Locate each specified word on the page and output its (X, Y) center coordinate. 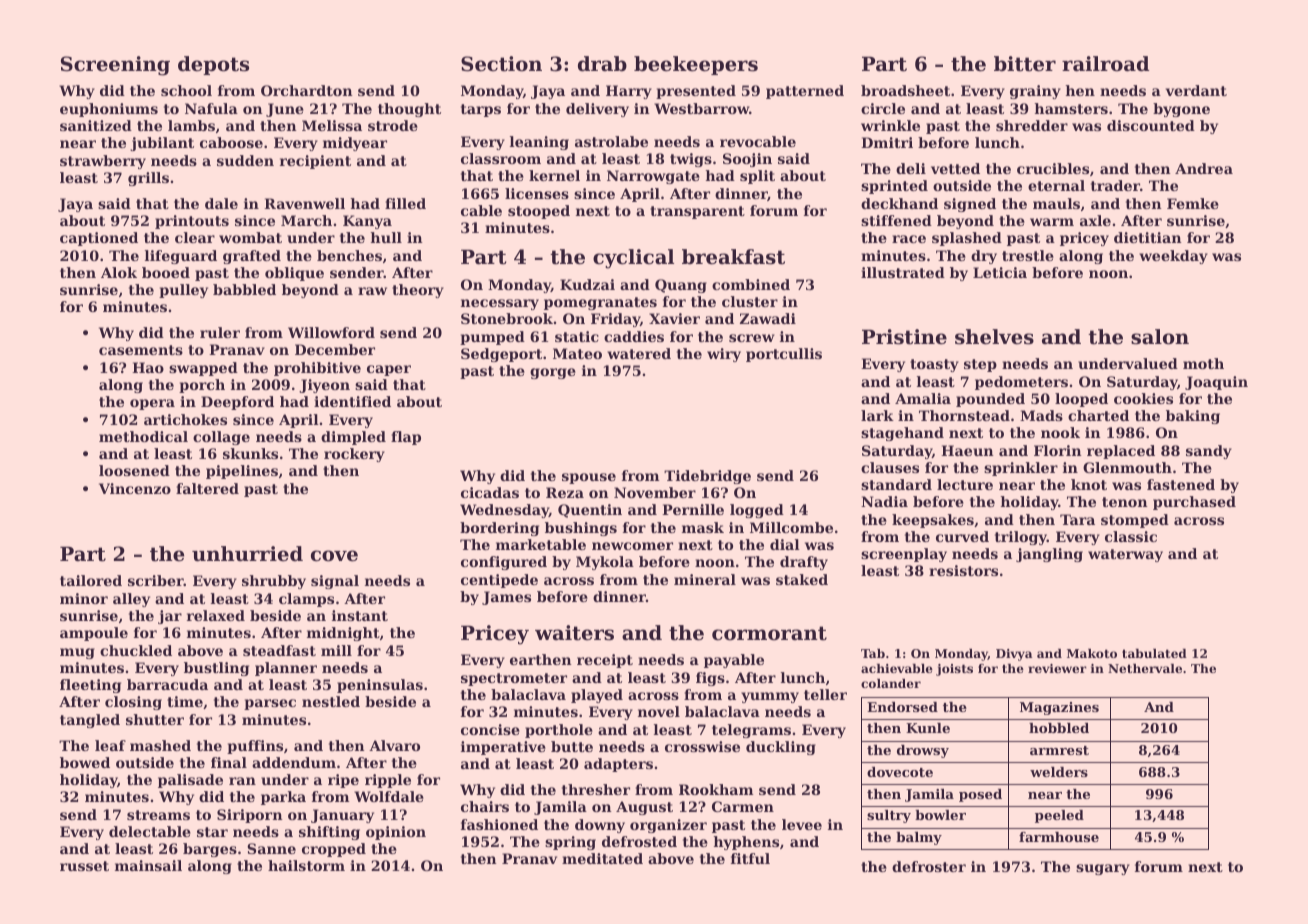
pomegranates (600, 303)
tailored (91, 580)
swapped (203, 369)
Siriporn (250, 816)
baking (1193, 417)
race (909, 239)
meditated (602, 858)
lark (877, 415)
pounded (990, 400)
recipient (315, 162)
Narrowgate (653, 177)
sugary (1103, 869)
